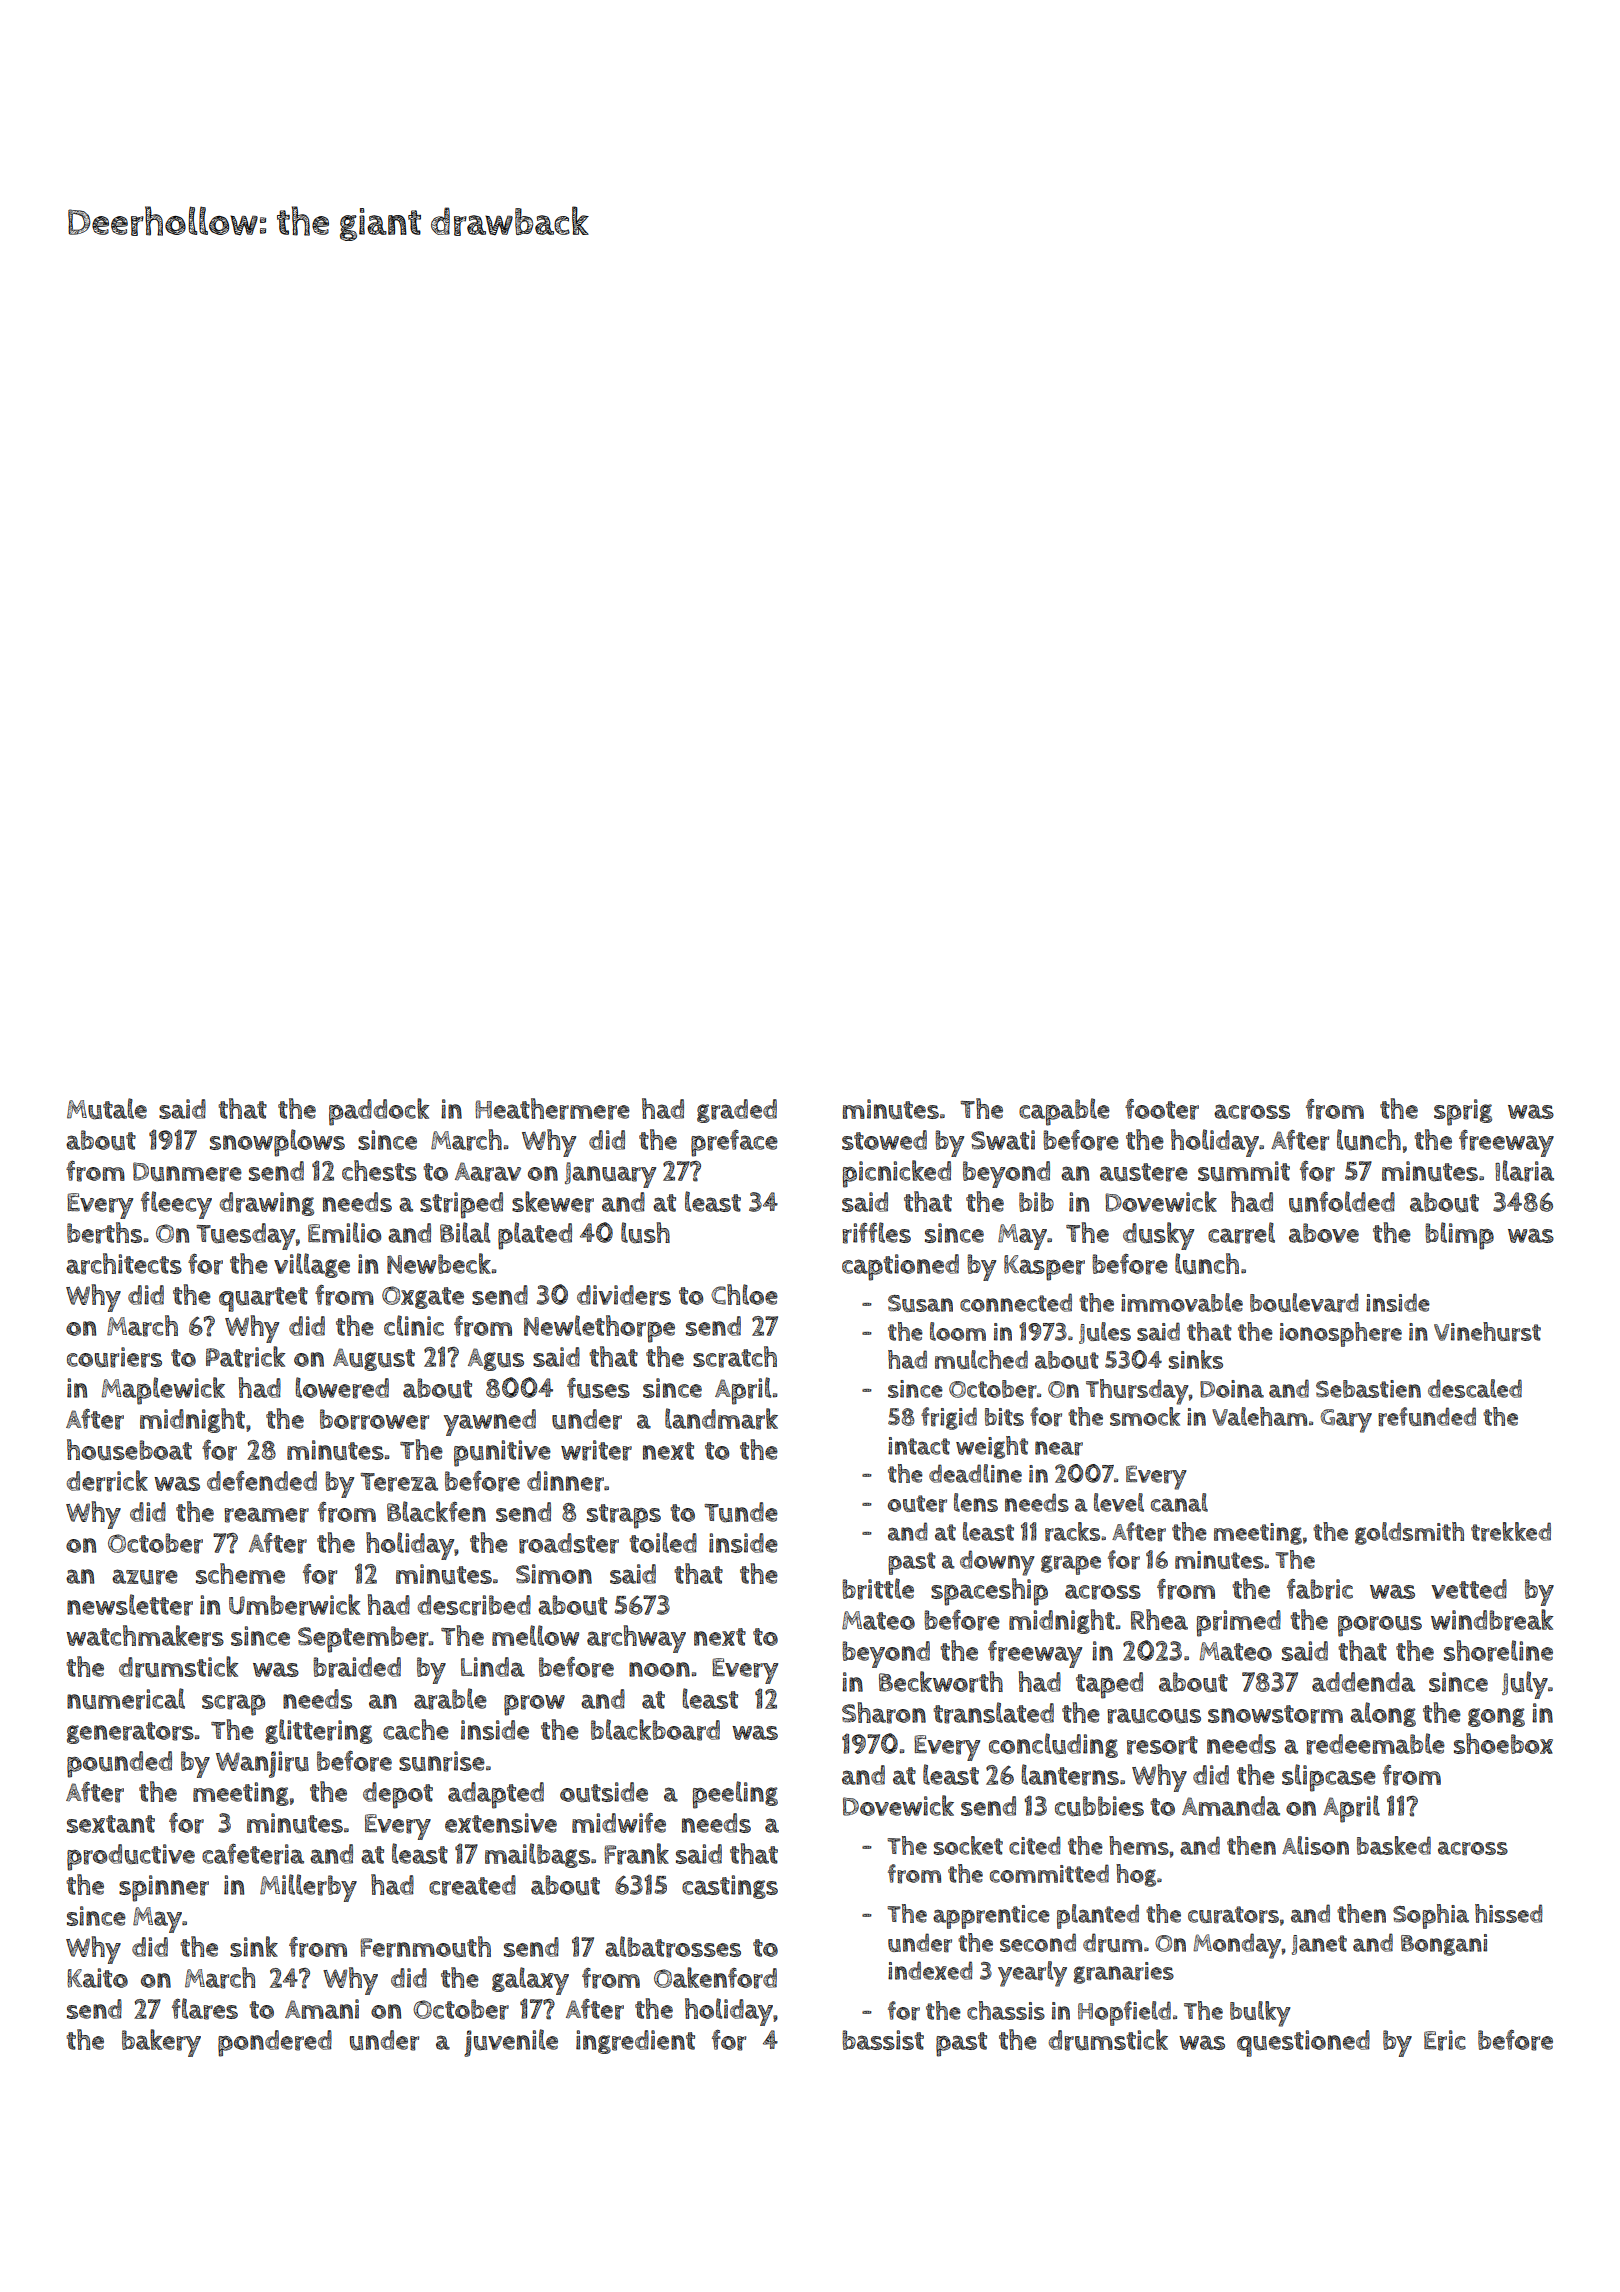 This screenshot has width=1620, height=2292. I want to click on sprig, so click(1463, 1112).
